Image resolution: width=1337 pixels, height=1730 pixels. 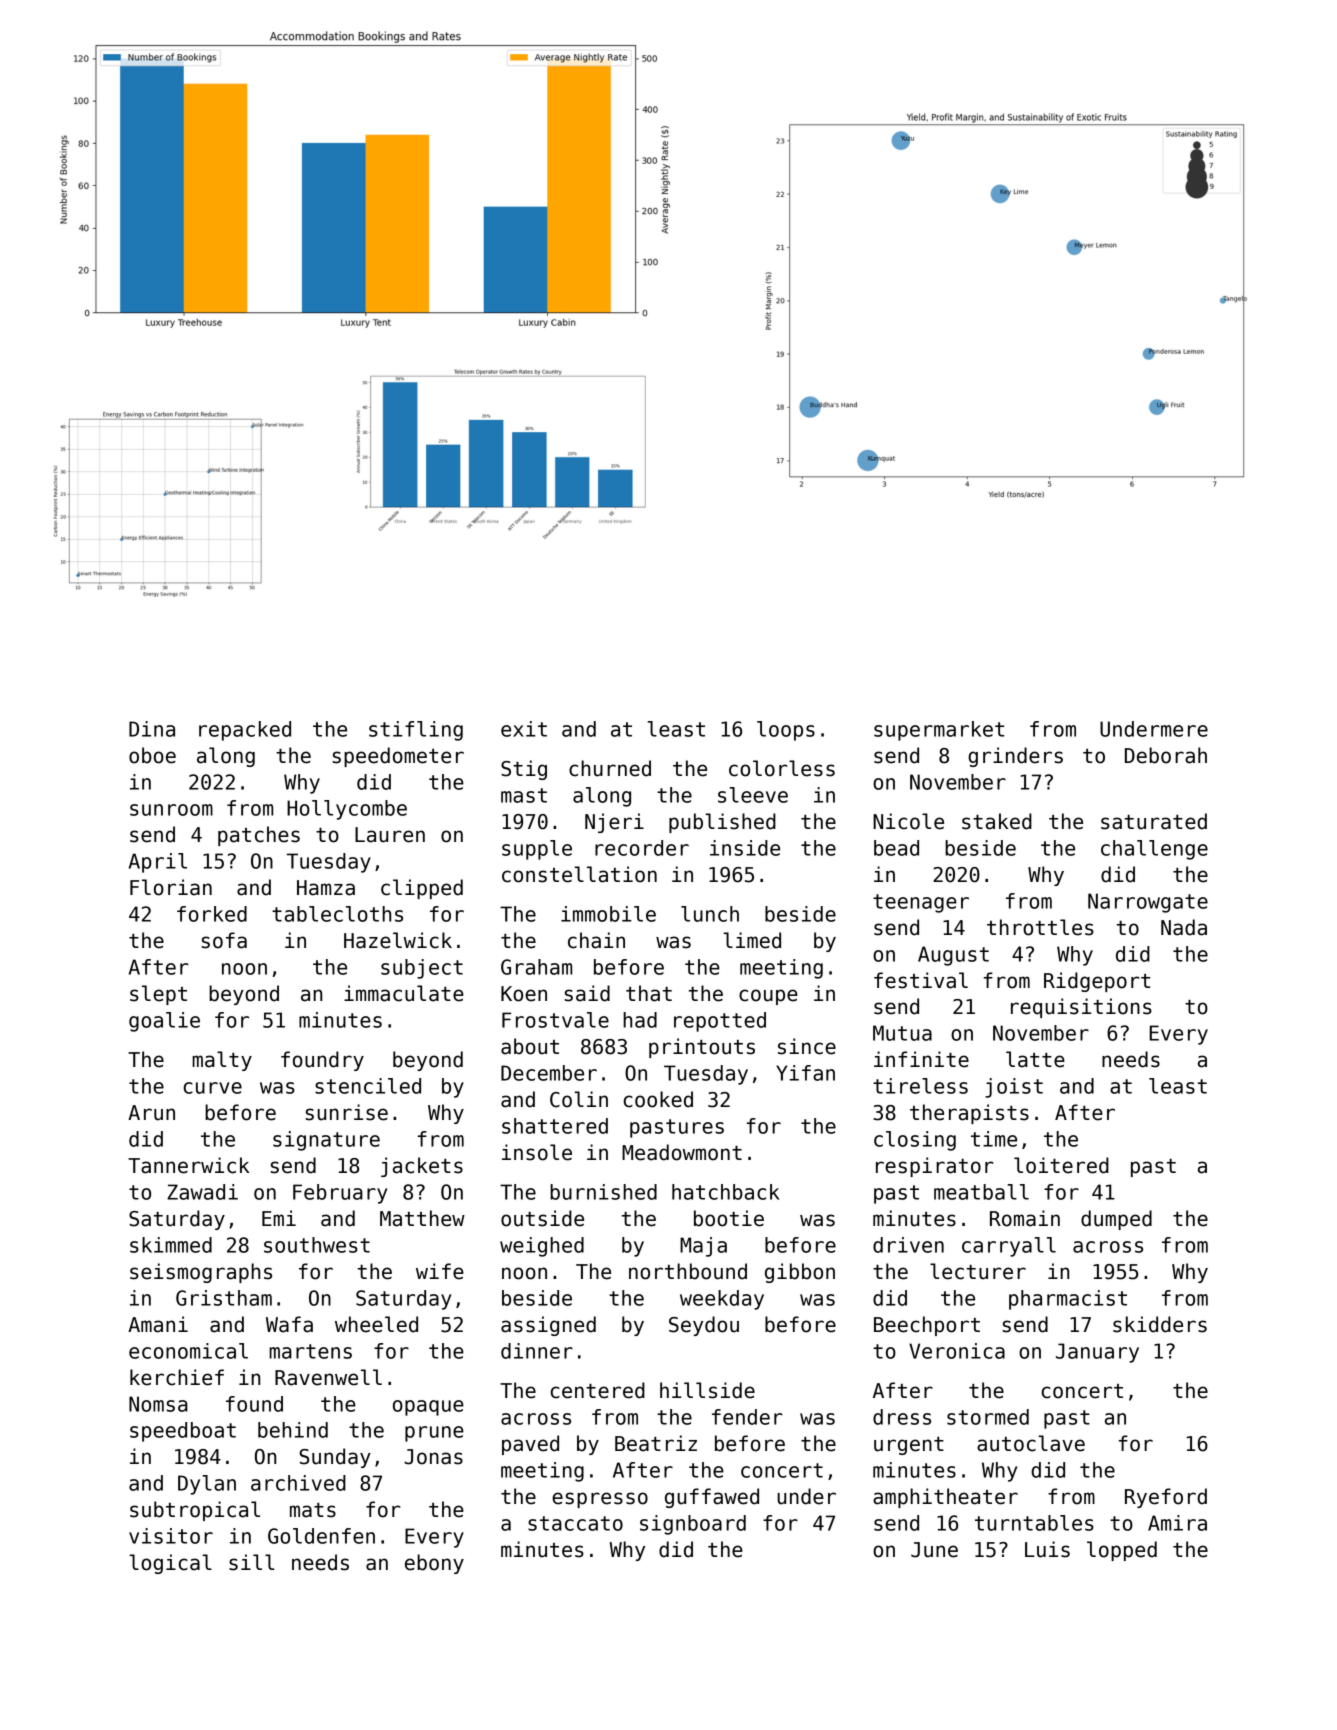 What do you see at coordinates (171, 1536) in the screenshot?
I see `visitor` at bounding box center [171, 1536].
